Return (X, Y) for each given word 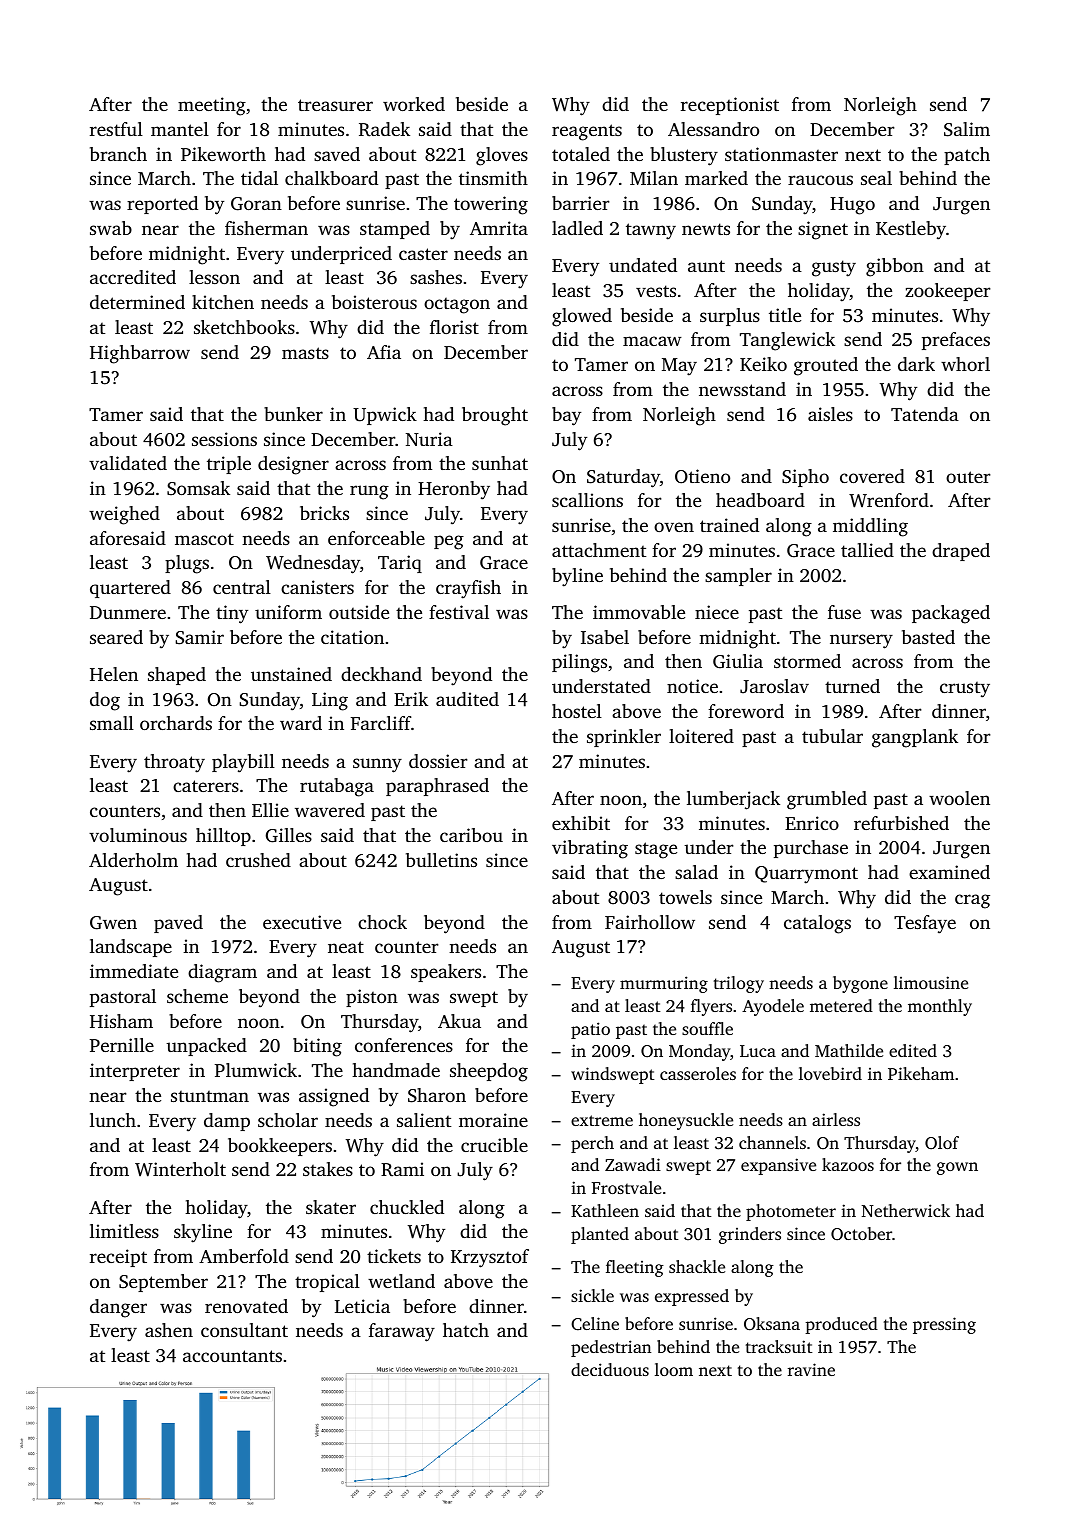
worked (414, 104)
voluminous (138, 835)
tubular (832, 736)
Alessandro (713, 129)
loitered (701, 736)
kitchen (223, 302)
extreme (602, 1120)
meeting (212, 106)
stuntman (210, 1096)
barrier (581, 203)
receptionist (730, 106)
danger (118, 1308)
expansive (778, 1166)
